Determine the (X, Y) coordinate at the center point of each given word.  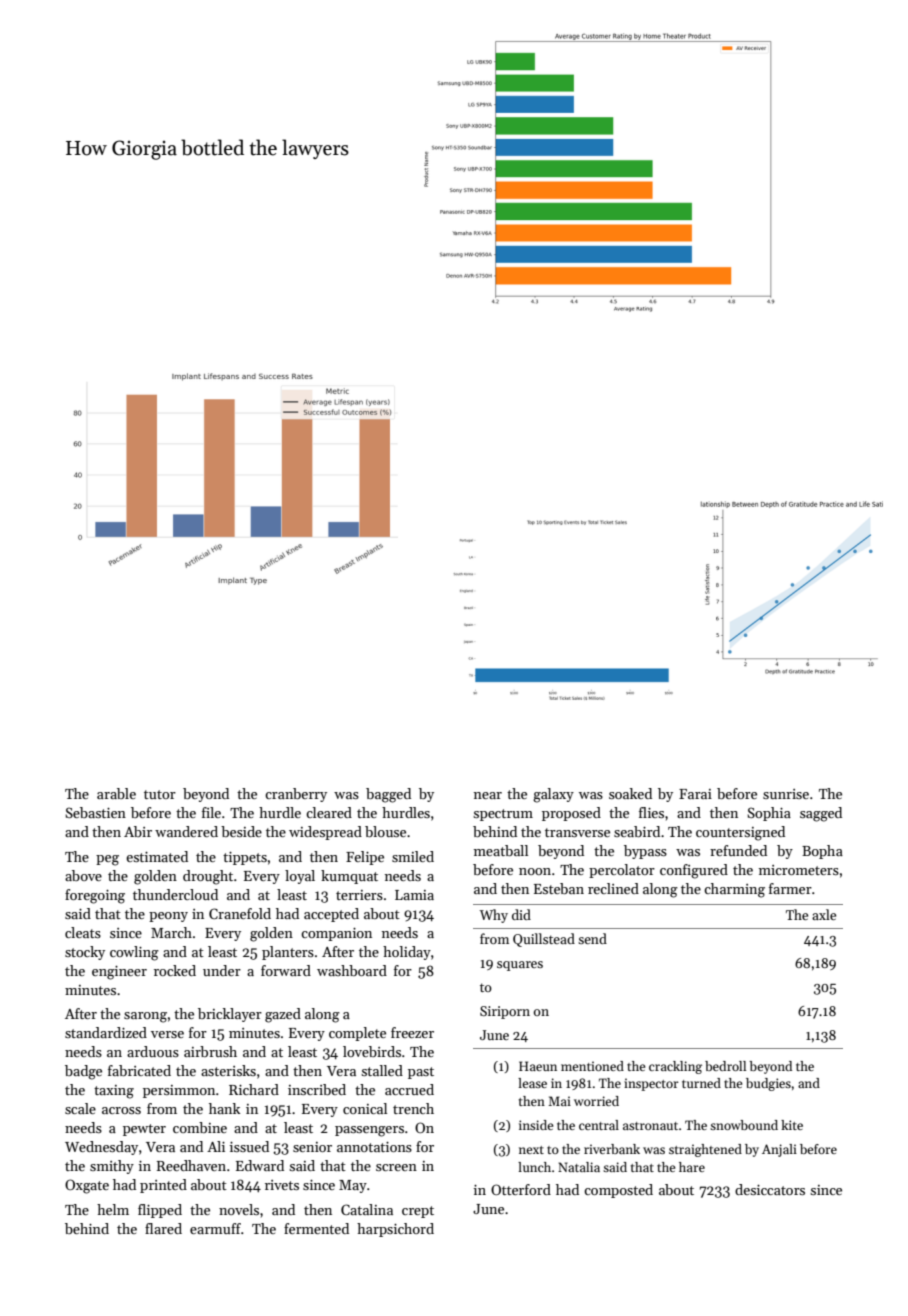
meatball (501, 850)
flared (163, 1228)
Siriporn (505, 1012)
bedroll (725, 1066)
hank (224, 1108)
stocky (85, 953)
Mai (559, 1101)
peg (107, 860)
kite (792, 1125)
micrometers (799, 870)
